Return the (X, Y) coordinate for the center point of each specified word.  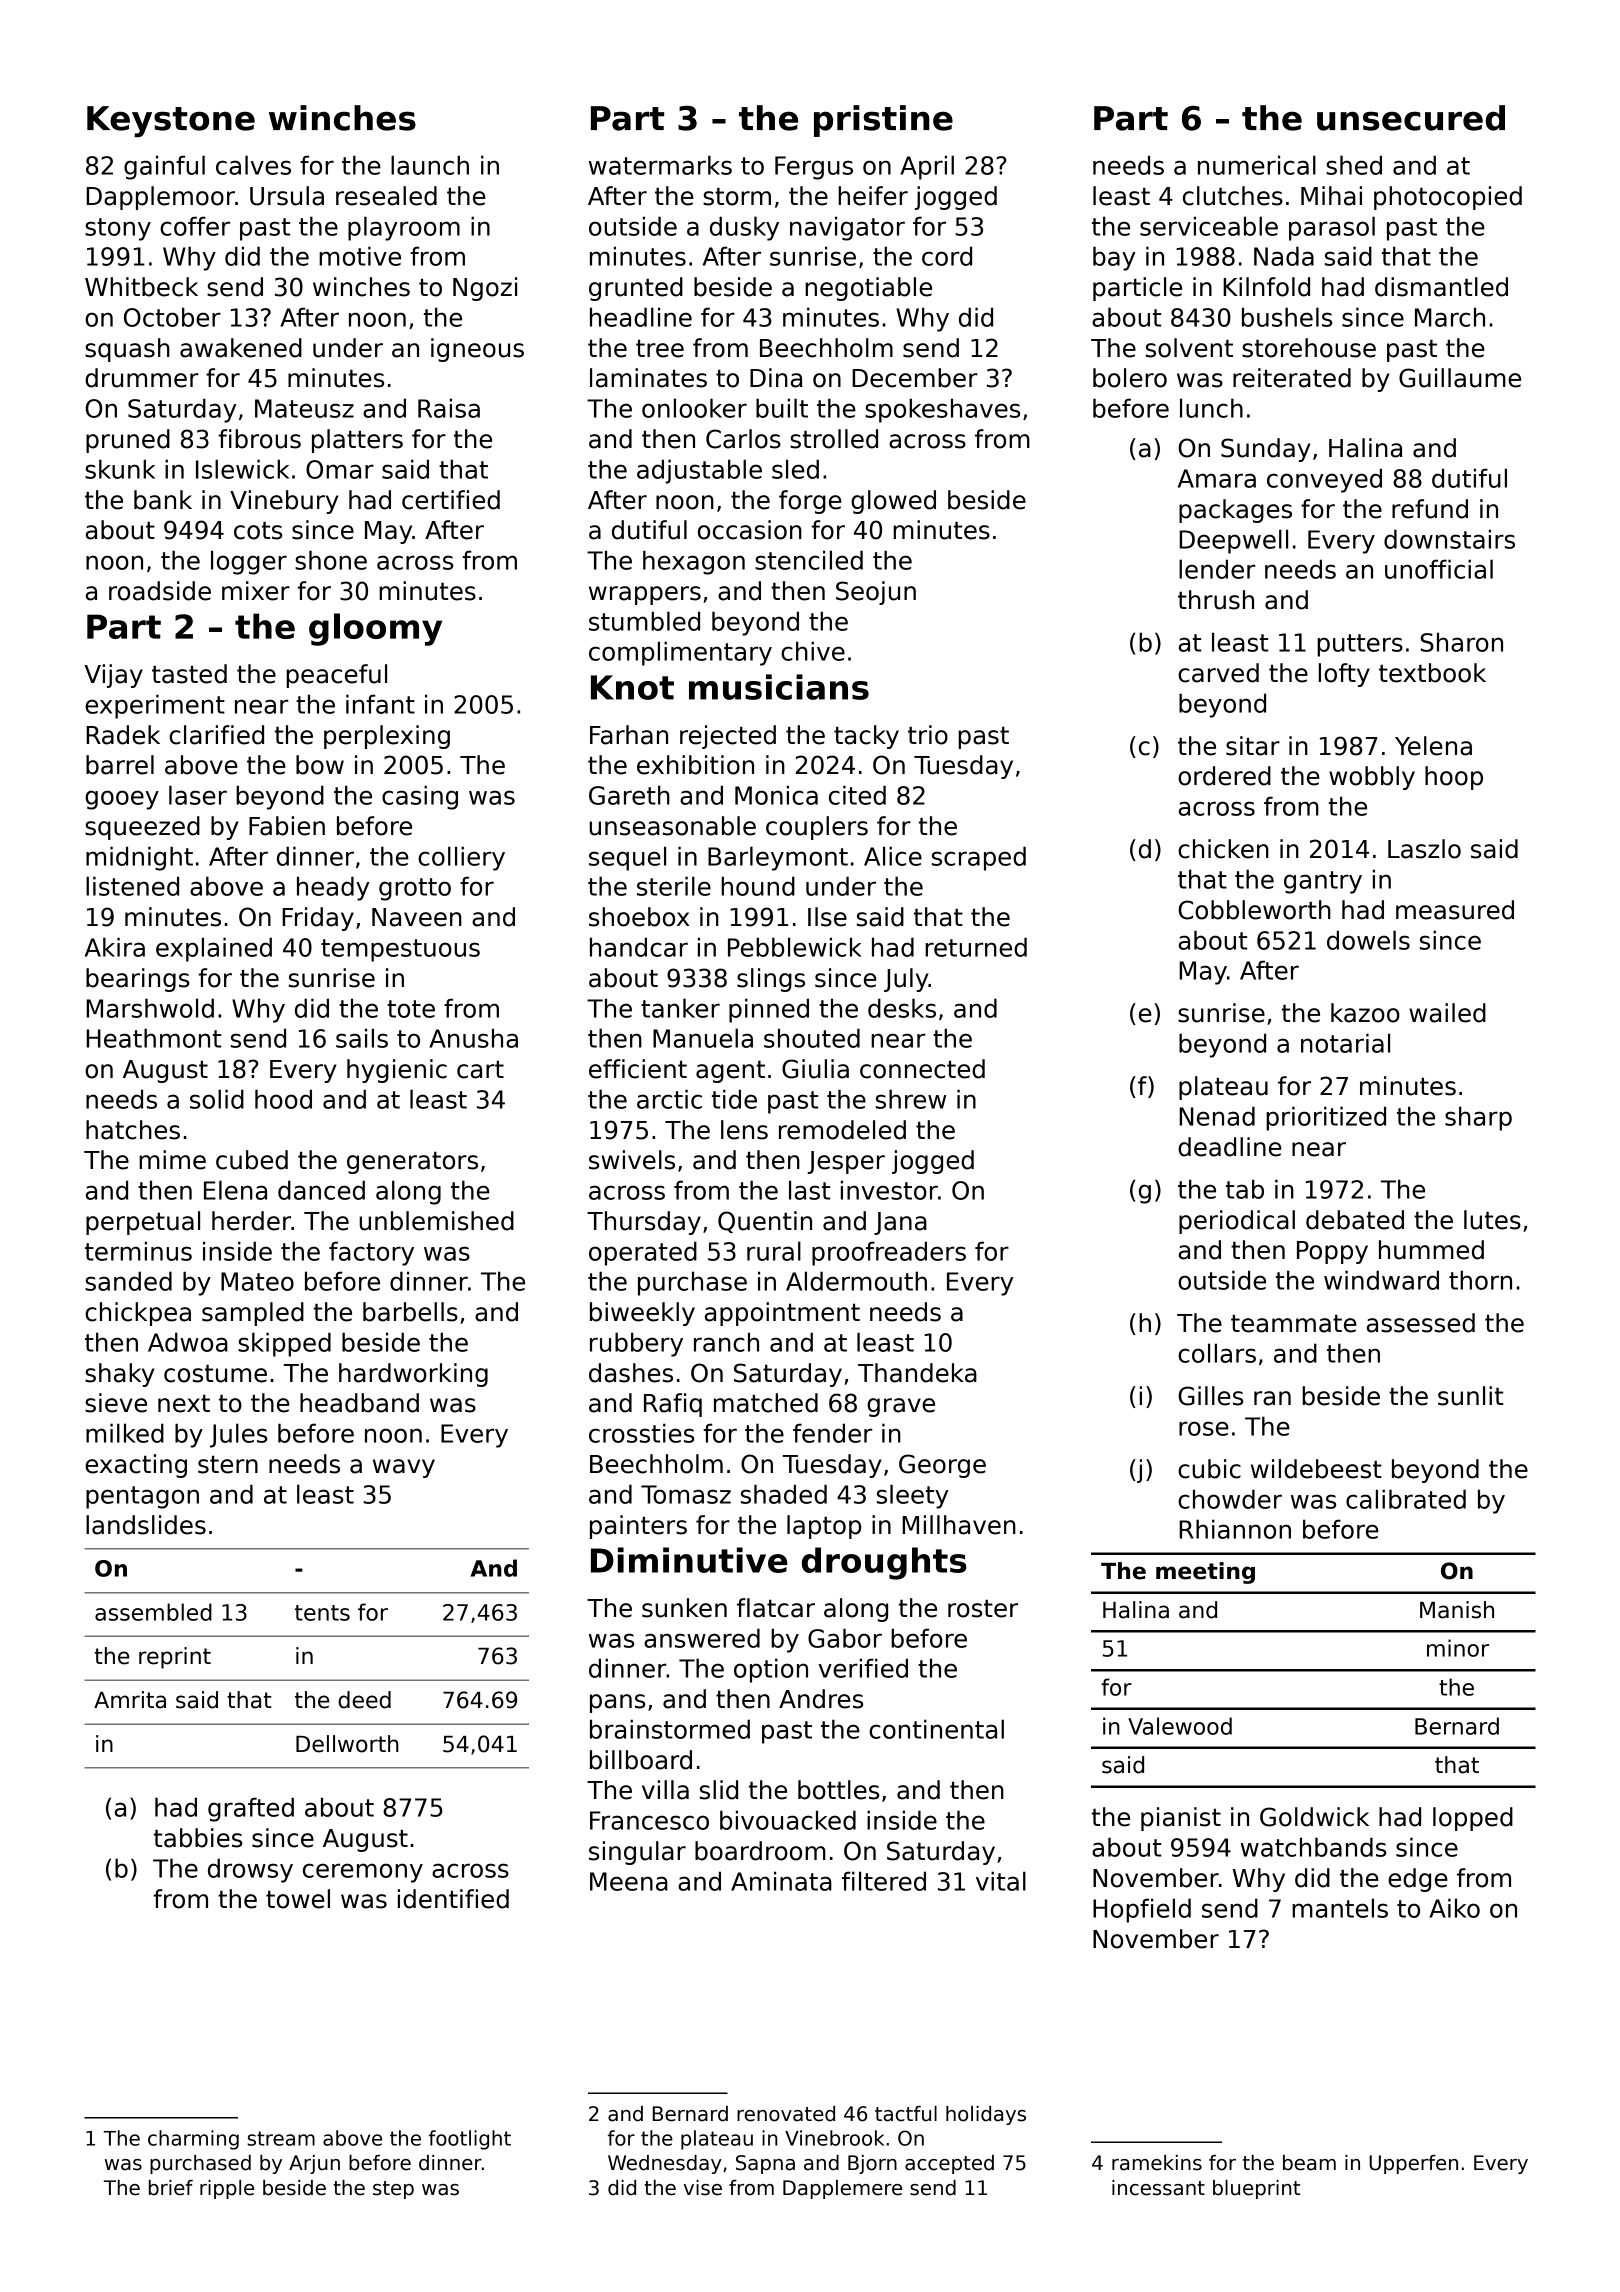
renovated (786, 2114)
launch (430, 165)
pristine (883, 121)
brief (171, 2188)
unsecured (1411, 118)
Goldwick (1314, 1817)
